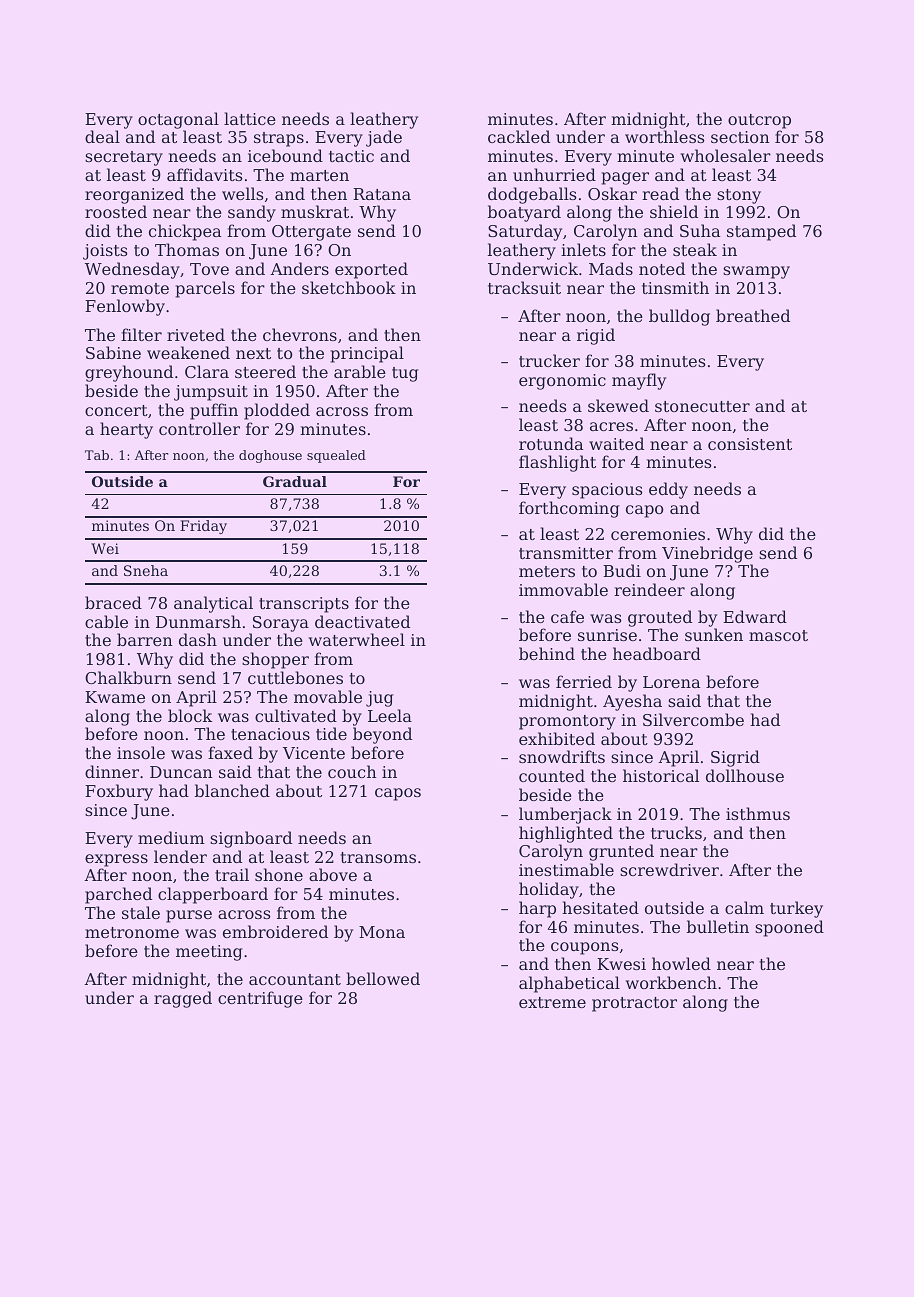 This image has height=1297, width=914. Describe the element at coordinates (209, 953) in the image. I see `meeting` at that location.
